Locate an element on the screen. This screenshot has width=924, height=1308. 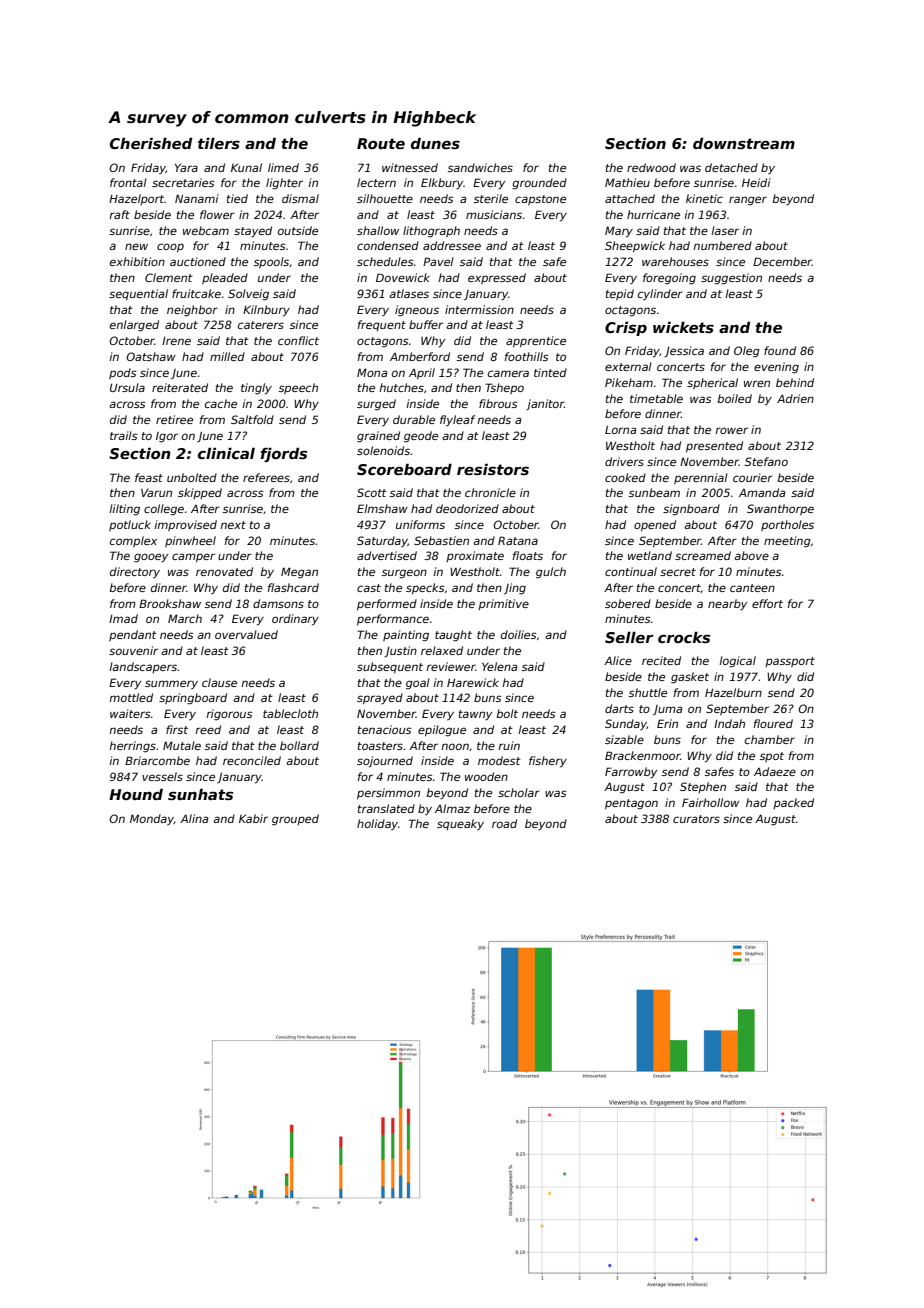
numbered is located at coordinates (722, 245).
